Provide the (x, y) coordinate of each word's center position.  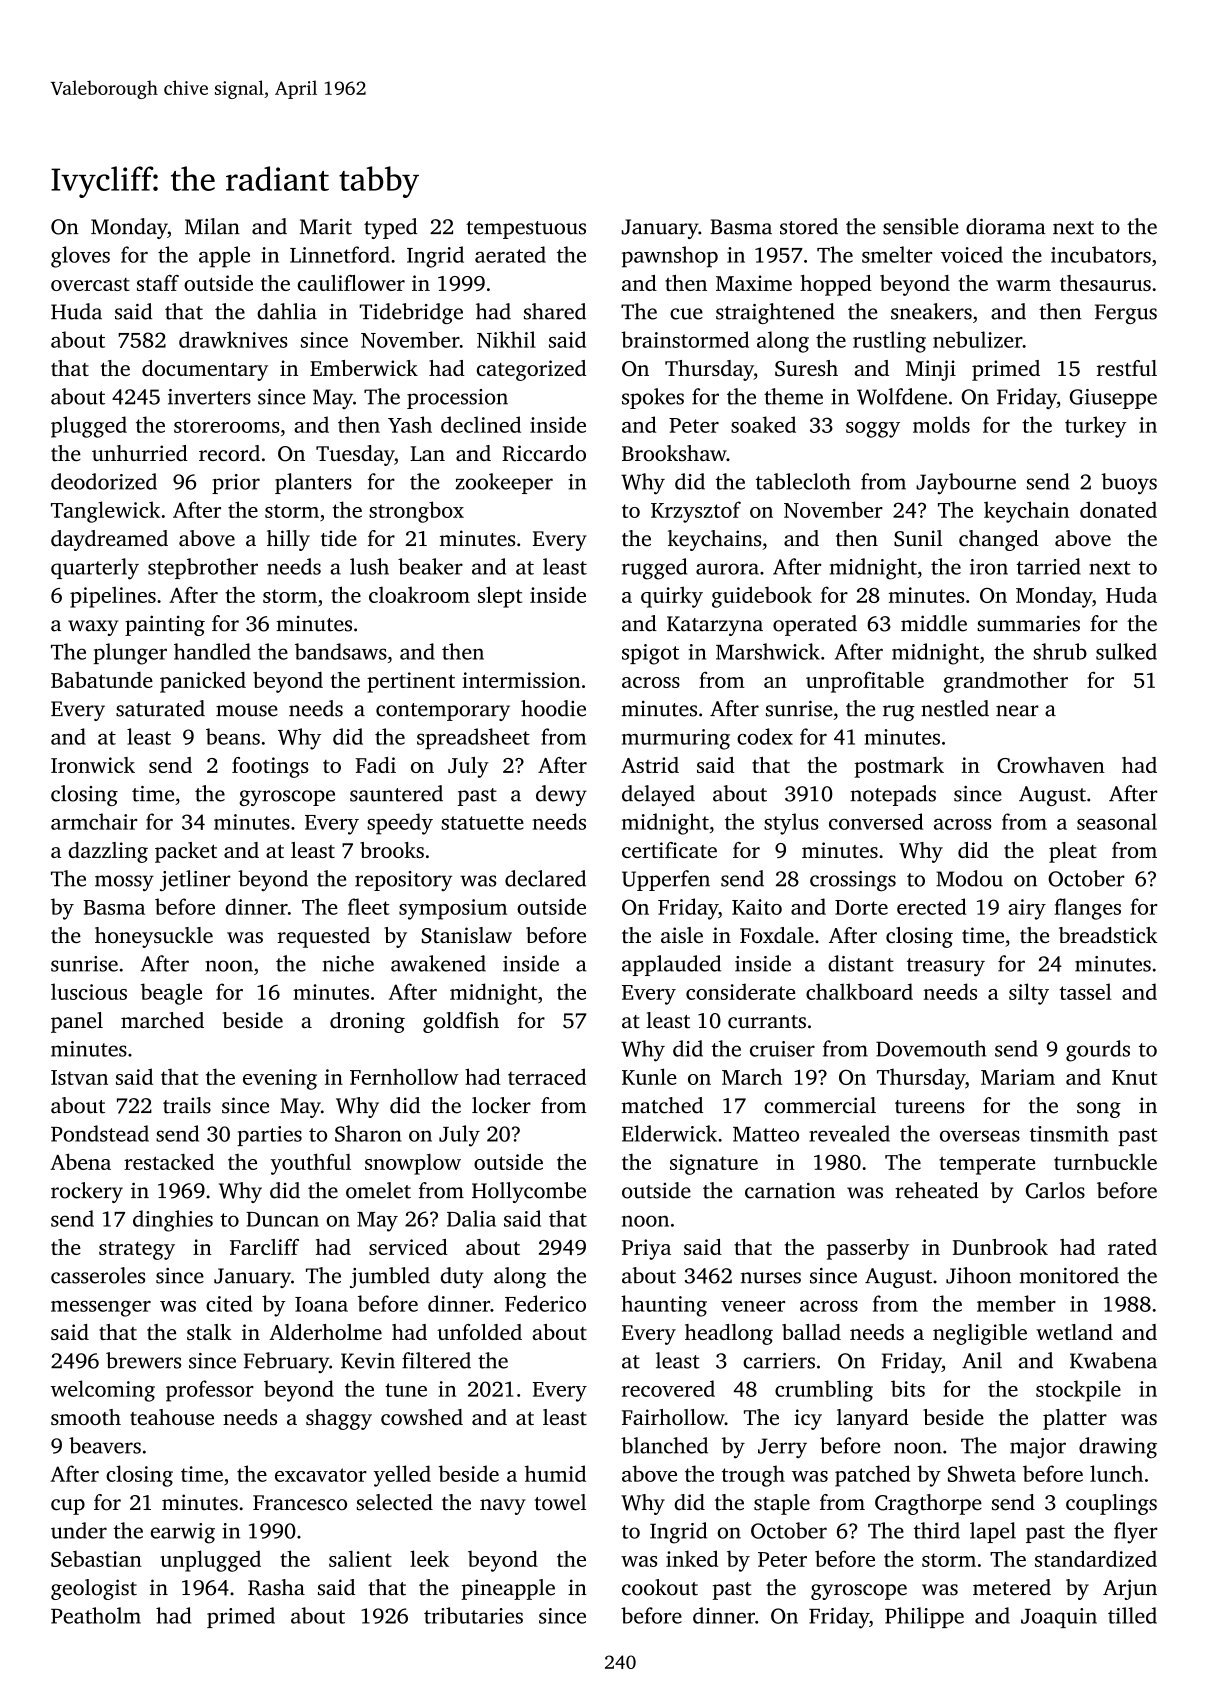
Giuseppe (1113, 399)
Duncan (282, 1219)
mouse (247, 711)
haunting (664, 1306)
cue (686, 314)
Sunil (918, 538)
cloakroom (419, 594)
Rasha (276, 1587)
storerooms (227, 426)
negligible (980, 1334)
